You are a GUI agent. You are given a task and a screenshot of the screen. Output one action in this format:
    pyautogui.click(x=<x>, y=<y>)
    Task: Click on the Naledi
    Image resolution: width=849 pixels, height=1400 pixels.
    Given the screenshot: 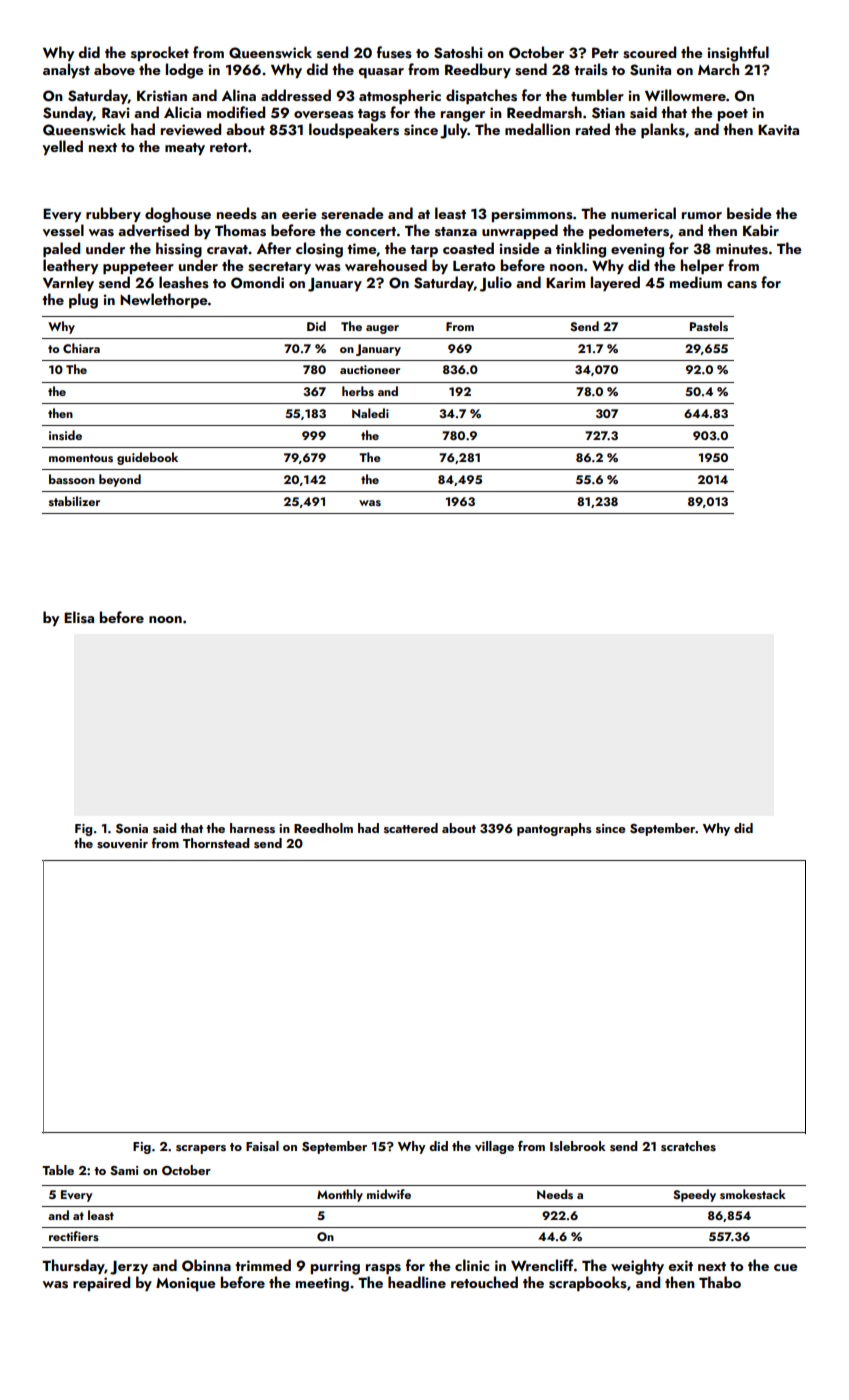 What is the action you would take?
    pyautogui.click(x=370, y=413)
